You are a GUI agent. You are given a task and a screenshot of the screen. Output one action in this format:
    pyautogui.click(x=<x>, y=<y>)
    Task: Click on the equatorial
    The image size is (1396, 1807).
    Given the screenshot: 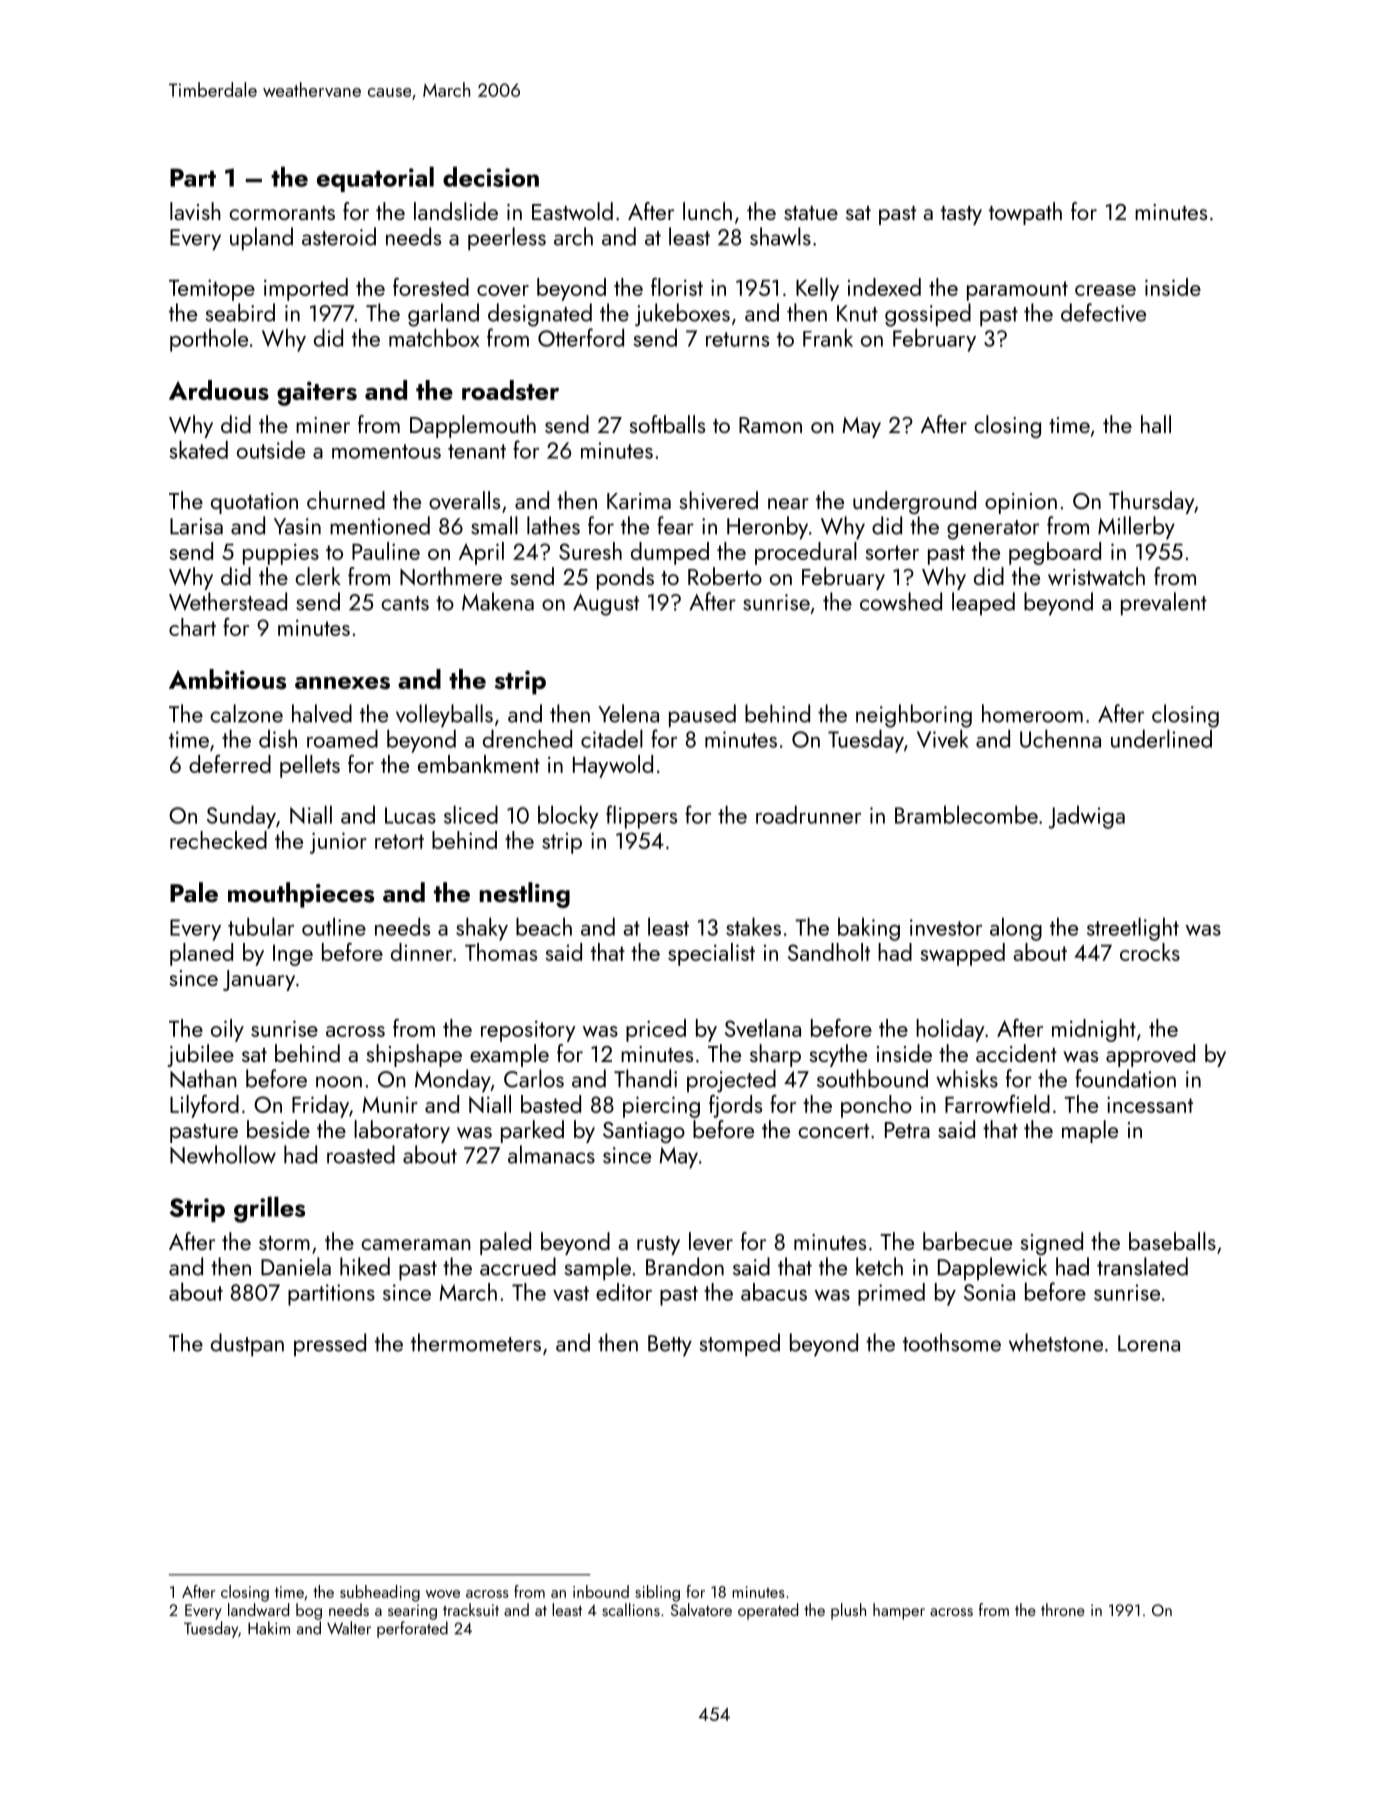 What is the action you would take?
    pyautogui.click(x=375, y=179)
